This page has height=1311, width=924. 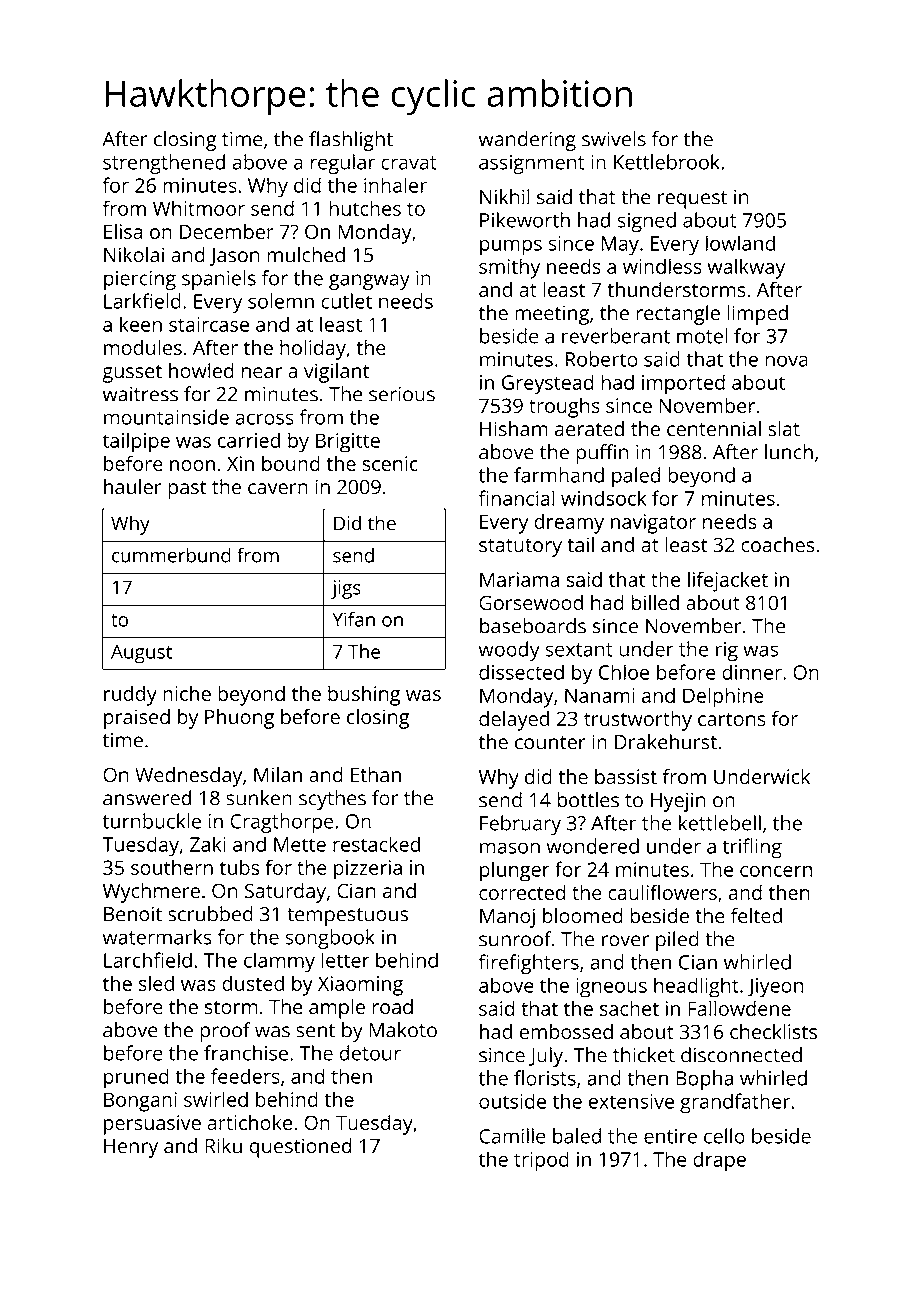 I want to click on wondered, so click(x=593, y=846).
